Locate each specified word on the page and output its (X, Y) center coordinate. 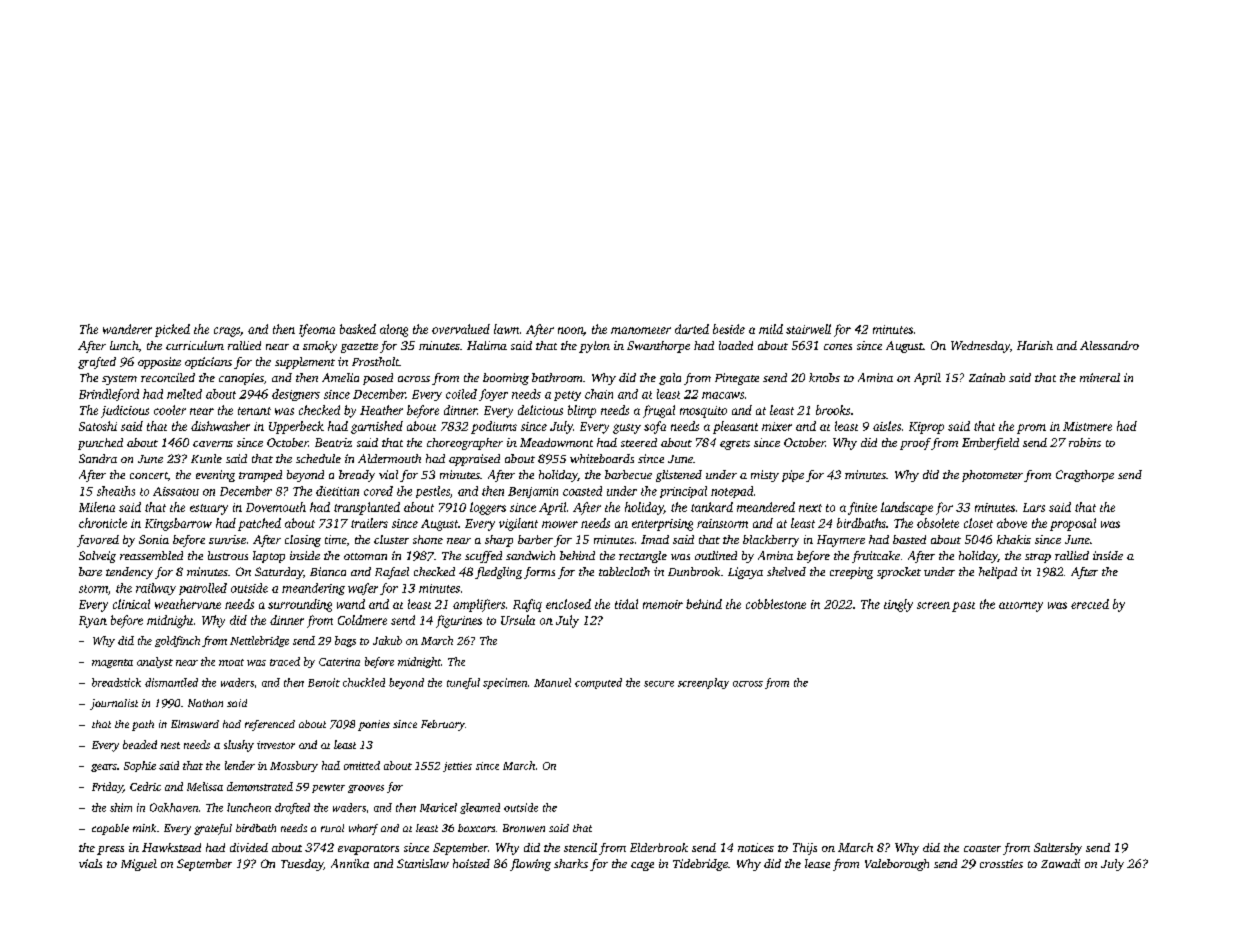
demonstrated (260, 786)
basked (358, 329)
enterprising (662, 525)
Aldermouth (389, 458)
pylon (594, 347)
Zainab (987, 377)
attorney (1021, 607)
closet (978, 523)
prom (1031, 429)
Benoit (324, 682)
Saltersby (1058, 849)
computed (598, 683)
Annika (350, 863)
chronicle (103, 523)
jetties (457, 767)
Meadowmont (556, 442)
